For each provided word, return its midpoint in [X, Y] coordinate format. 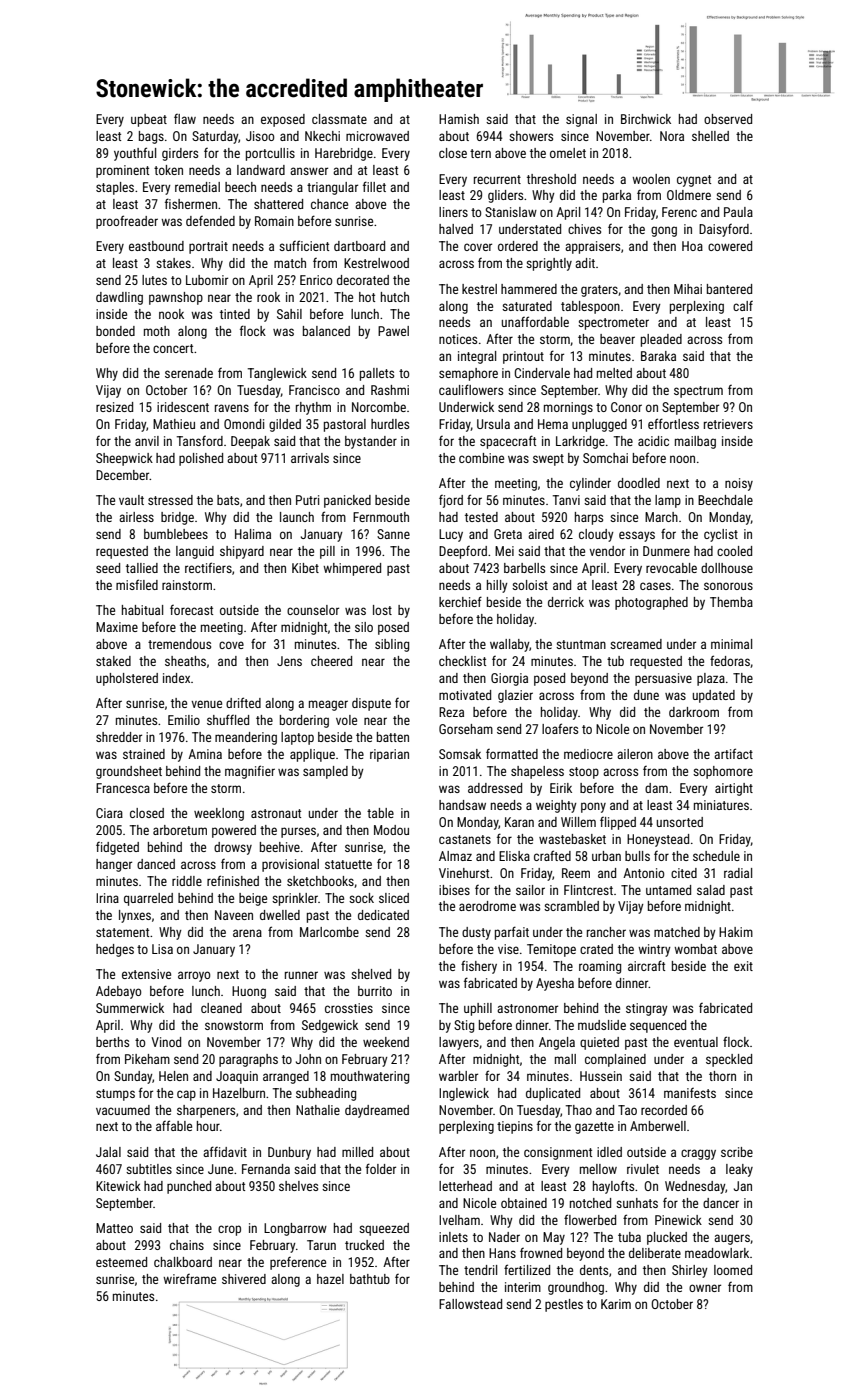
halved [456, 229]
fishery [479, 967]
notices [458, 339]
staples [115, 188]
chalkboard [183, 1262]
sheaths [185, 661]
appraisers [592, 247]
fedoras [730, 660]
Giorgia [509, 679]
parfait [512, 933]
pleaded [661, 340]
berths [112, 1042]
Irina [107, 898]
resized [114, 407]
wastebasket [572, 839]
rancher [606, 932]
